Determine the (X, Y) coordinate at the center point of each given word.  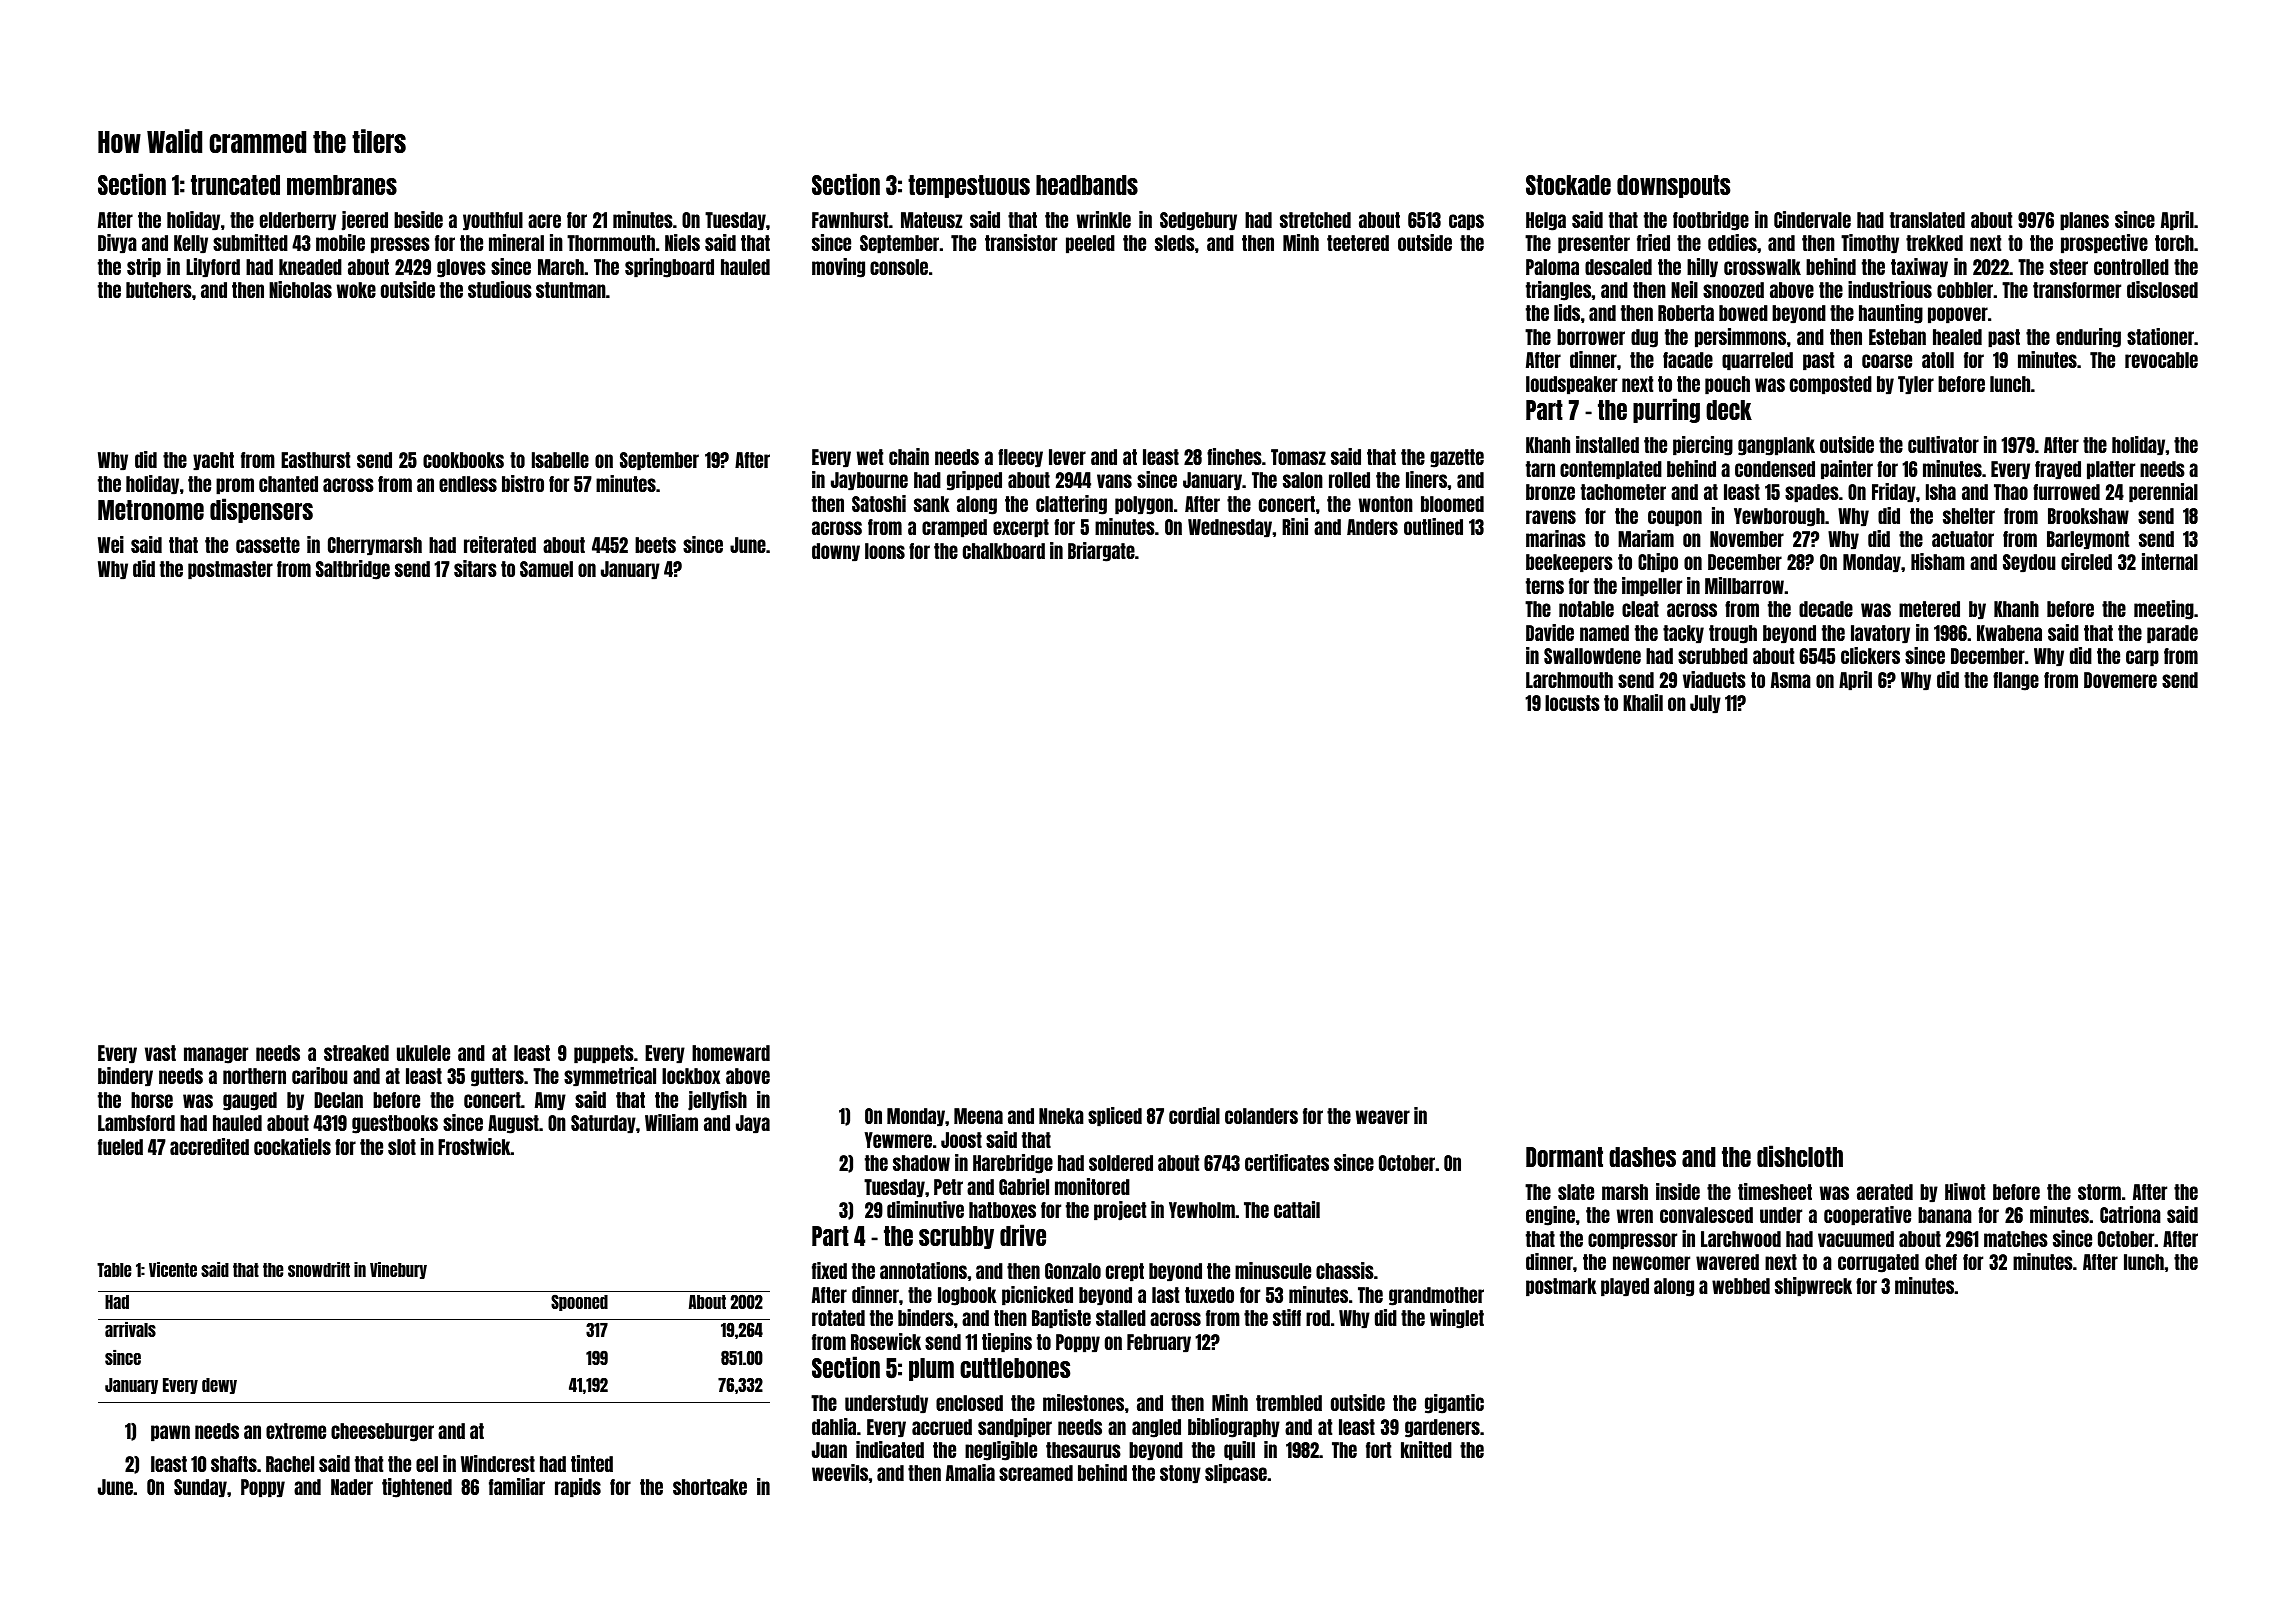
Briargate (1101, 552)
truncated (235, 185)
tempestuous (969, 186)
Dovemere (2120, 680)
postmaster (230, 570)
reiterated (500, 544)
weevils (840, 1472)
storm (2099, 1192)
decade (1826, 609)
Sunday (200, 1488)
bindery (125, 1077)
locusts (1572, 703)
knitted (1426, 1449)
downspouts (1673, 186)
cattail (1297, 1209)
